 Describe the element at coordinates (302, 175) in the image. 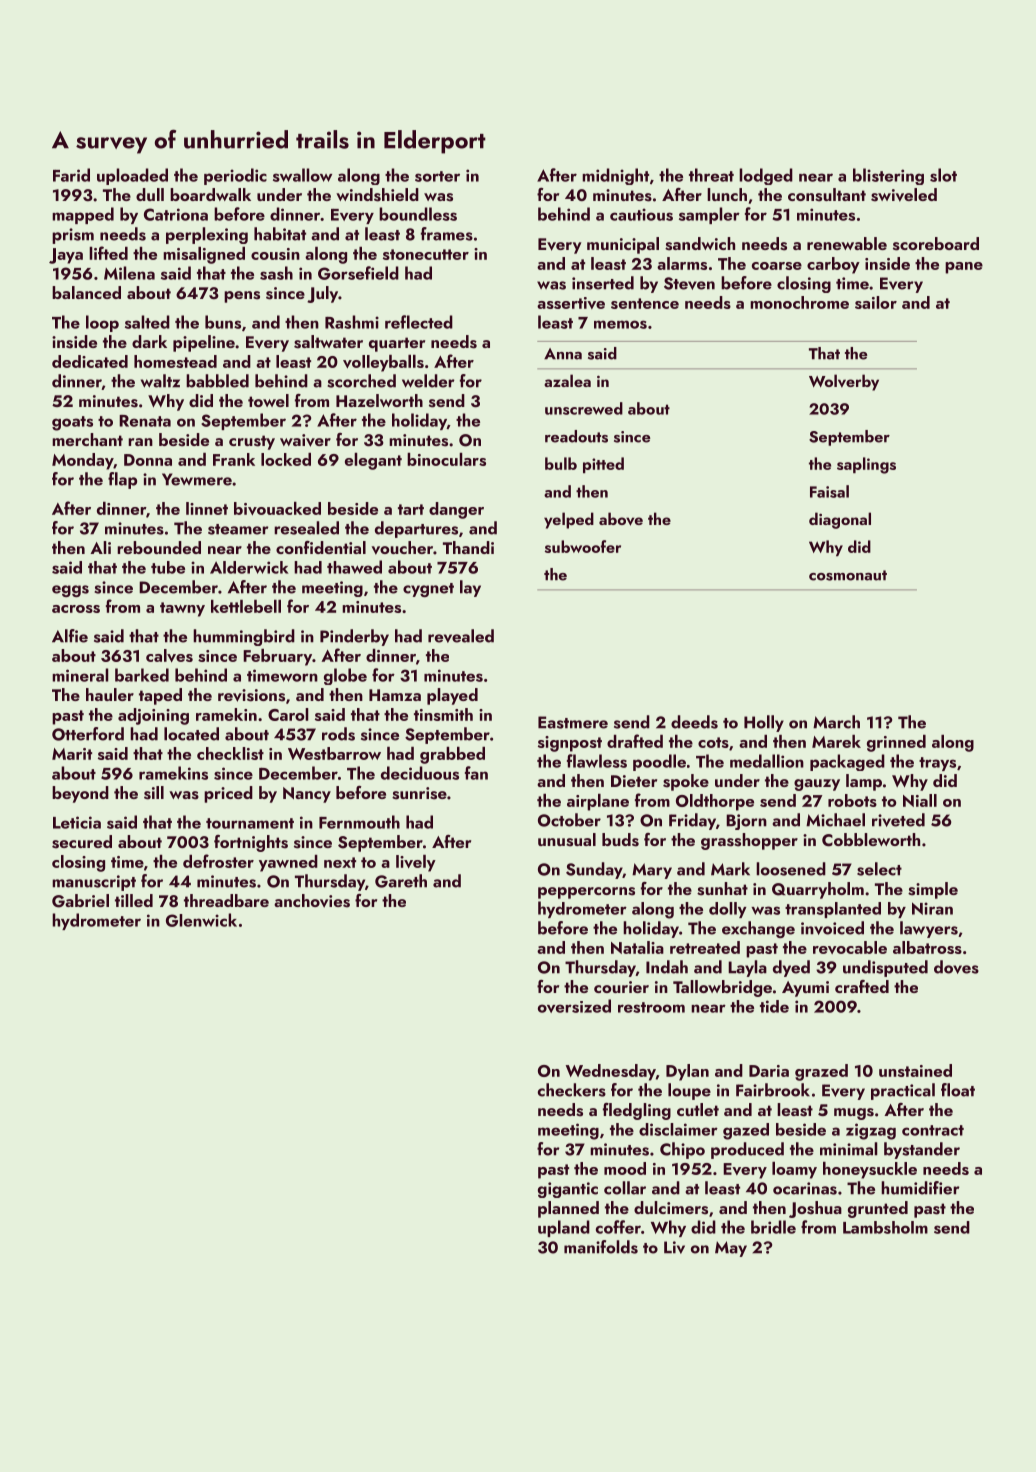

I see `swallow` at that location.
